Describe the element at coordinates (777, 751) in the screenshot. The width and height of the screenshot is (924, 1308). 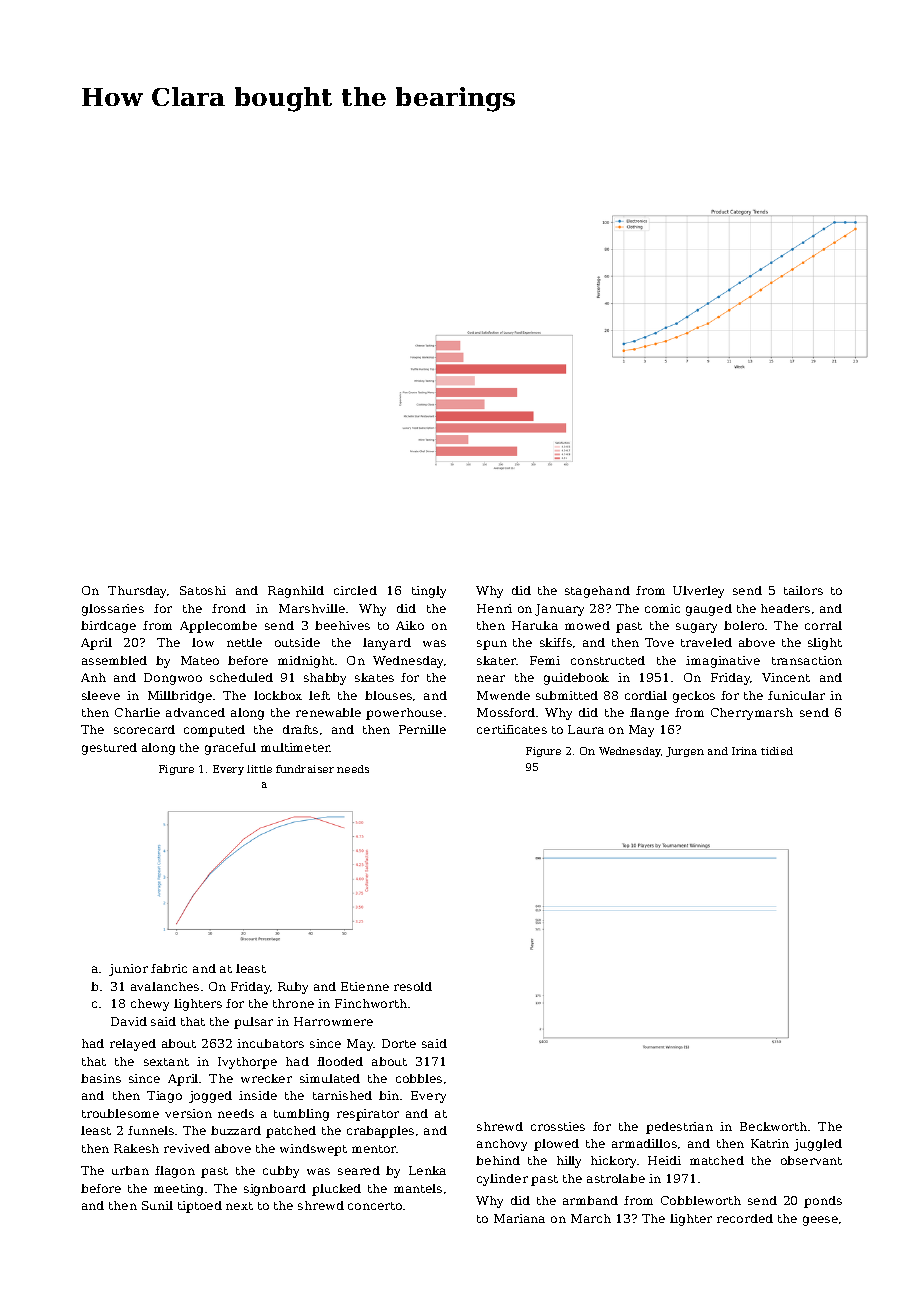
I see `tidied` at that location.
